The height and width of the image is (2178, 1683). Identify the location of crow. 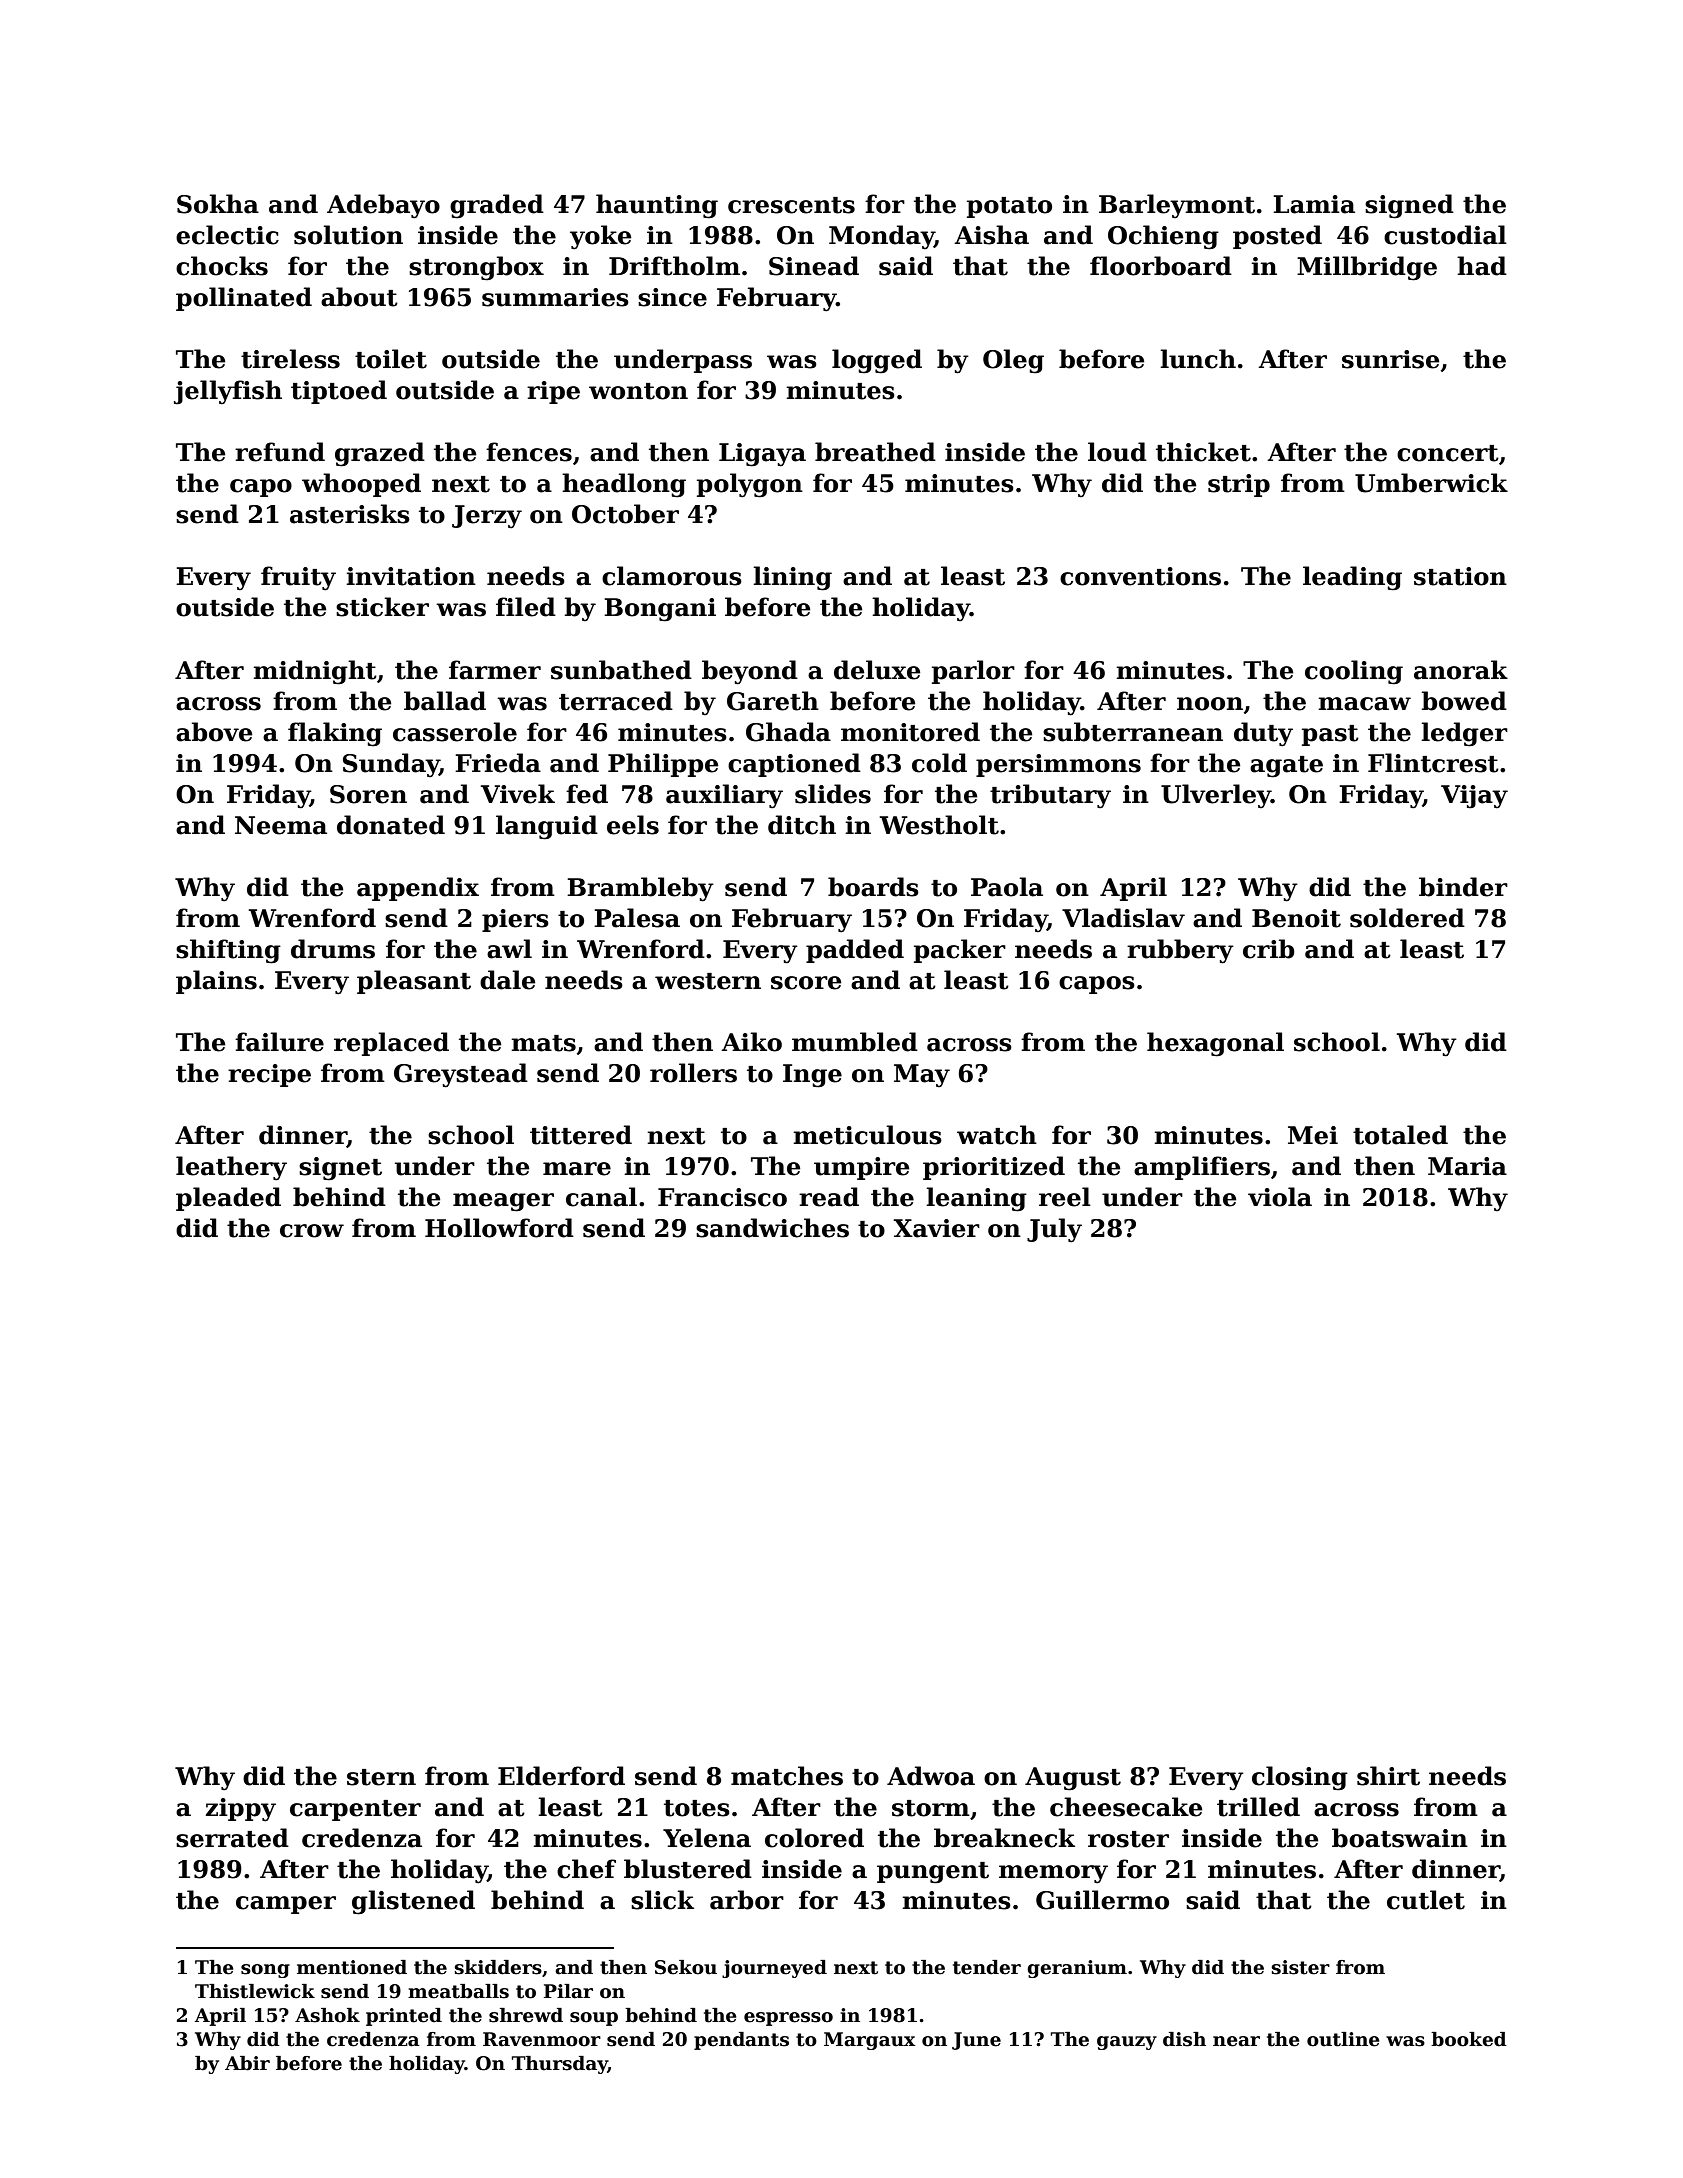
(312, 1231).
